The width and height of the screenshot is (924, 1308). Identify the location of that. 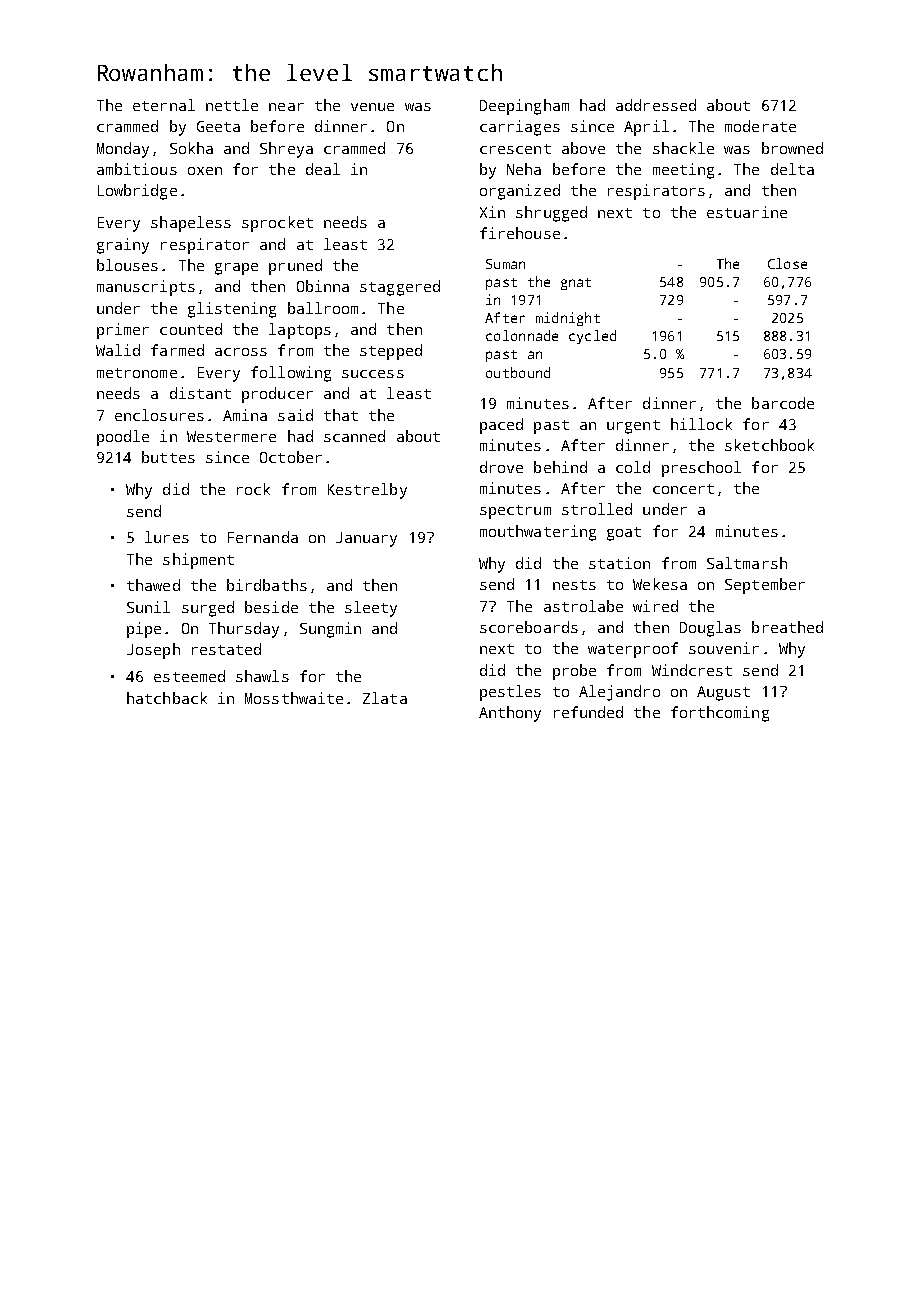
(341, 415).
